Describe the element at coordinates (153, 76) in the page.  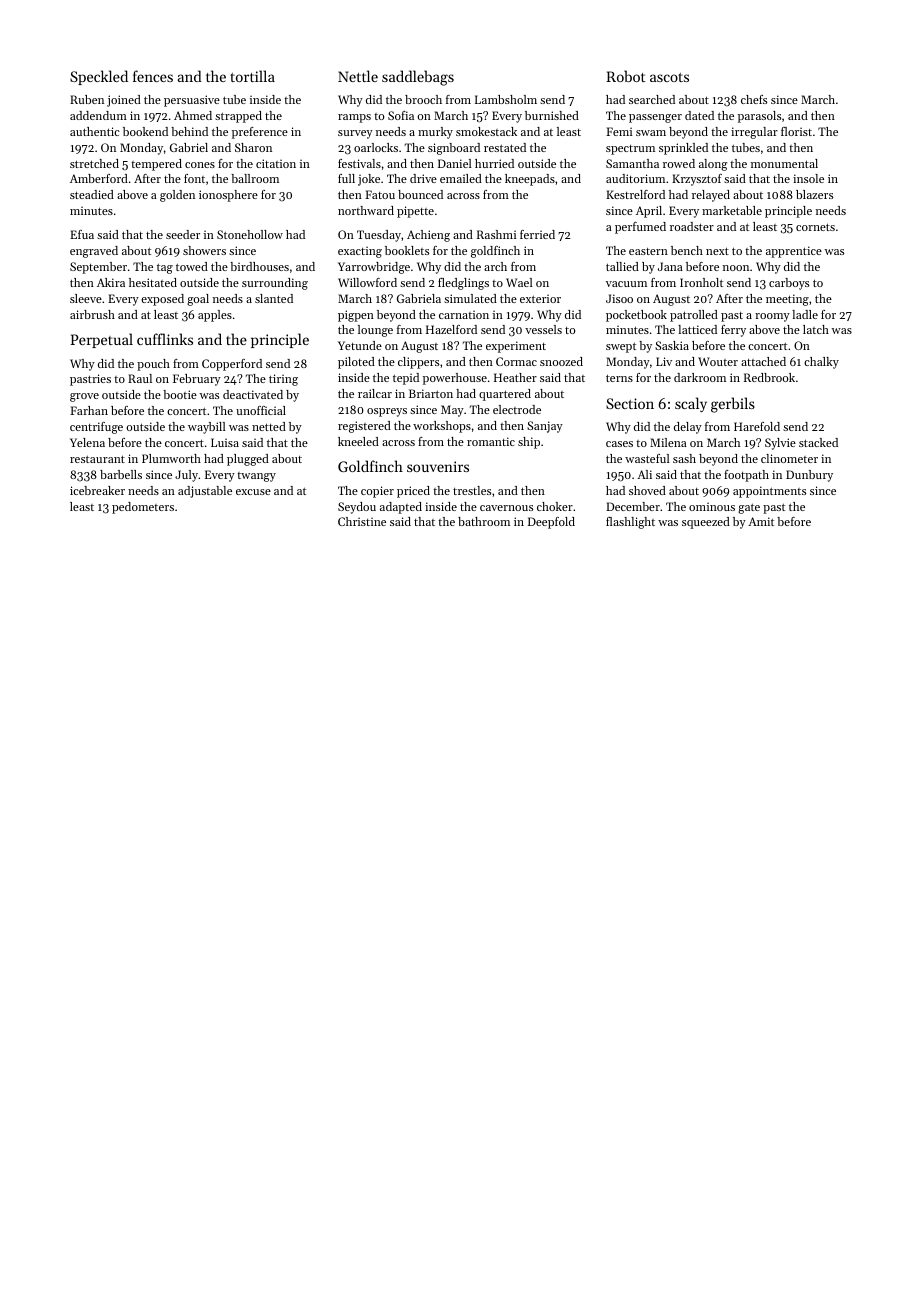
I see `fences` at that location.
